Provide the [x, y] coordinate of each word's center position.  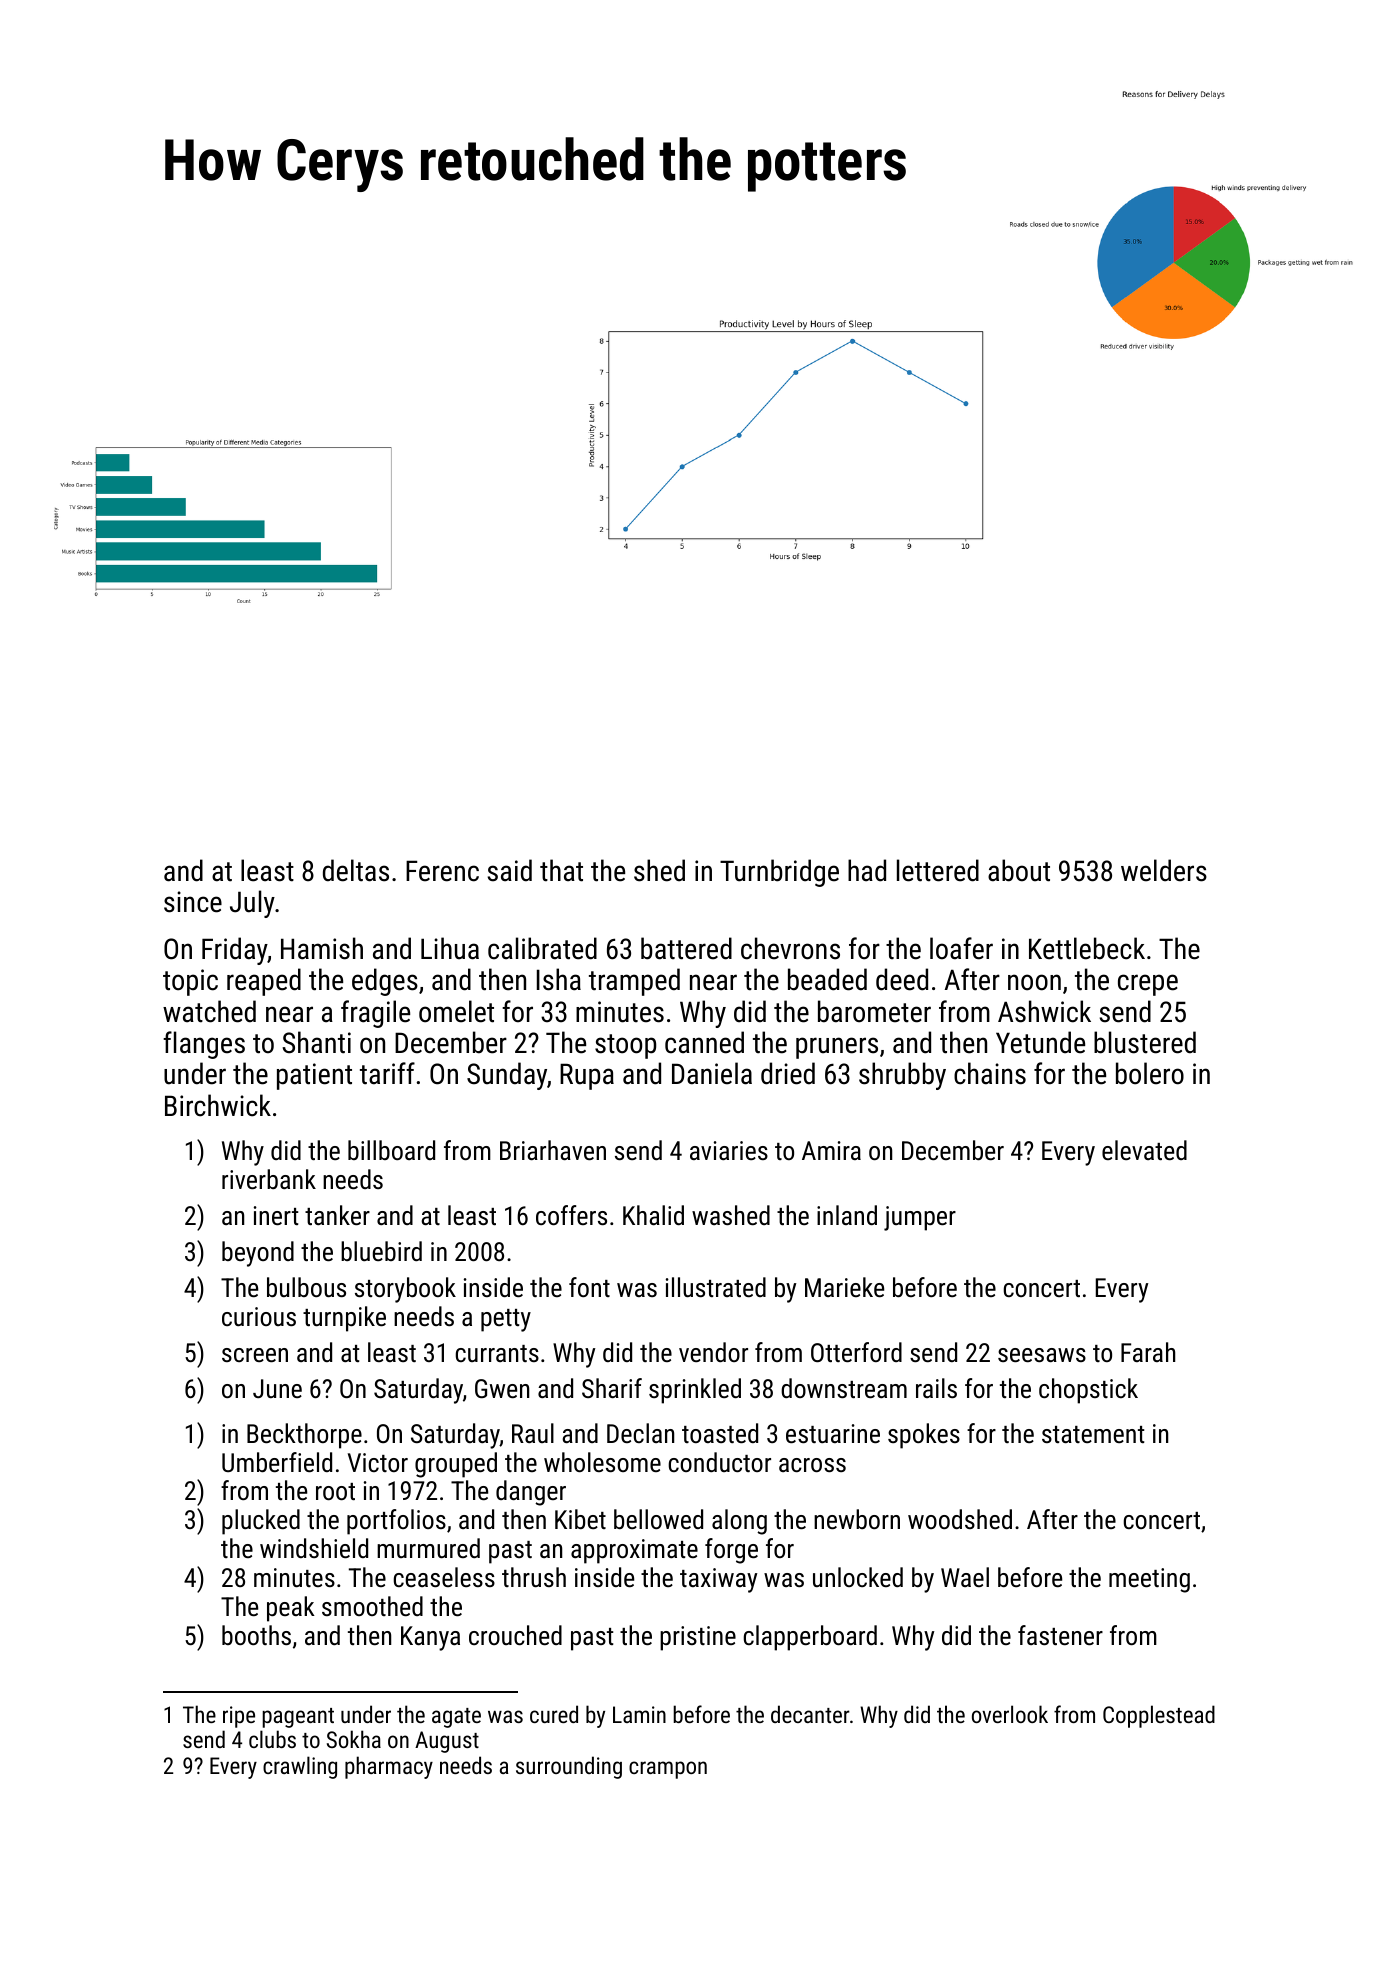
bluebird [381, 1251]
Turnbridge [779, 873]
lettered [938, 870]
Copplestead [1159, 1716]
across [812, 1465]
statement [1093, 1434]
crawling [300, 1767]
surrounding [569, 1767]
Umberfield [277, 1462]
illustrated [716, 1287]
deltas [356, 870]
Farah [1148, 1352]
